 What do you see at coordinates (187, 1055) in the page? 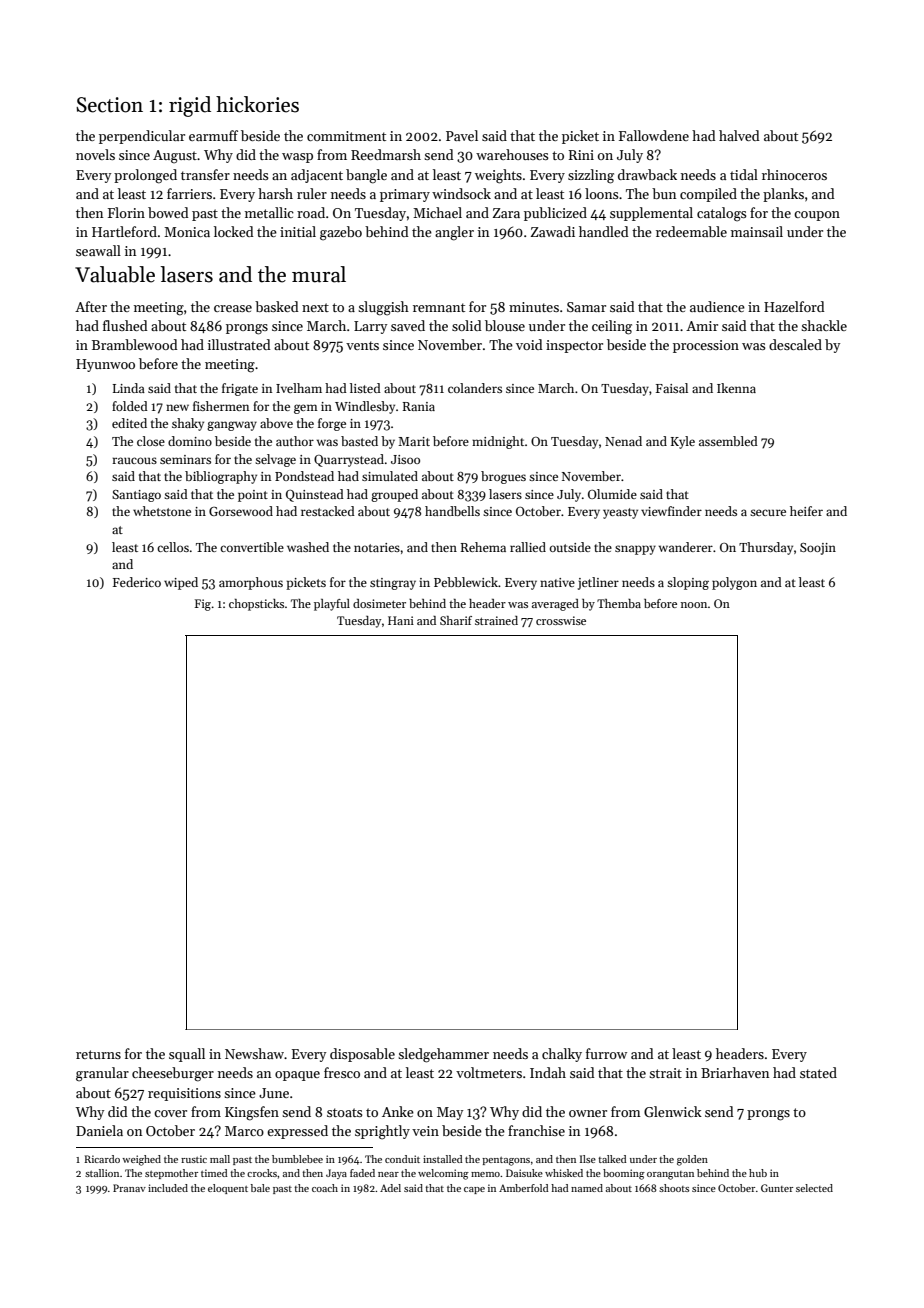
I see `squall` at bounding box center [187, 1055].
